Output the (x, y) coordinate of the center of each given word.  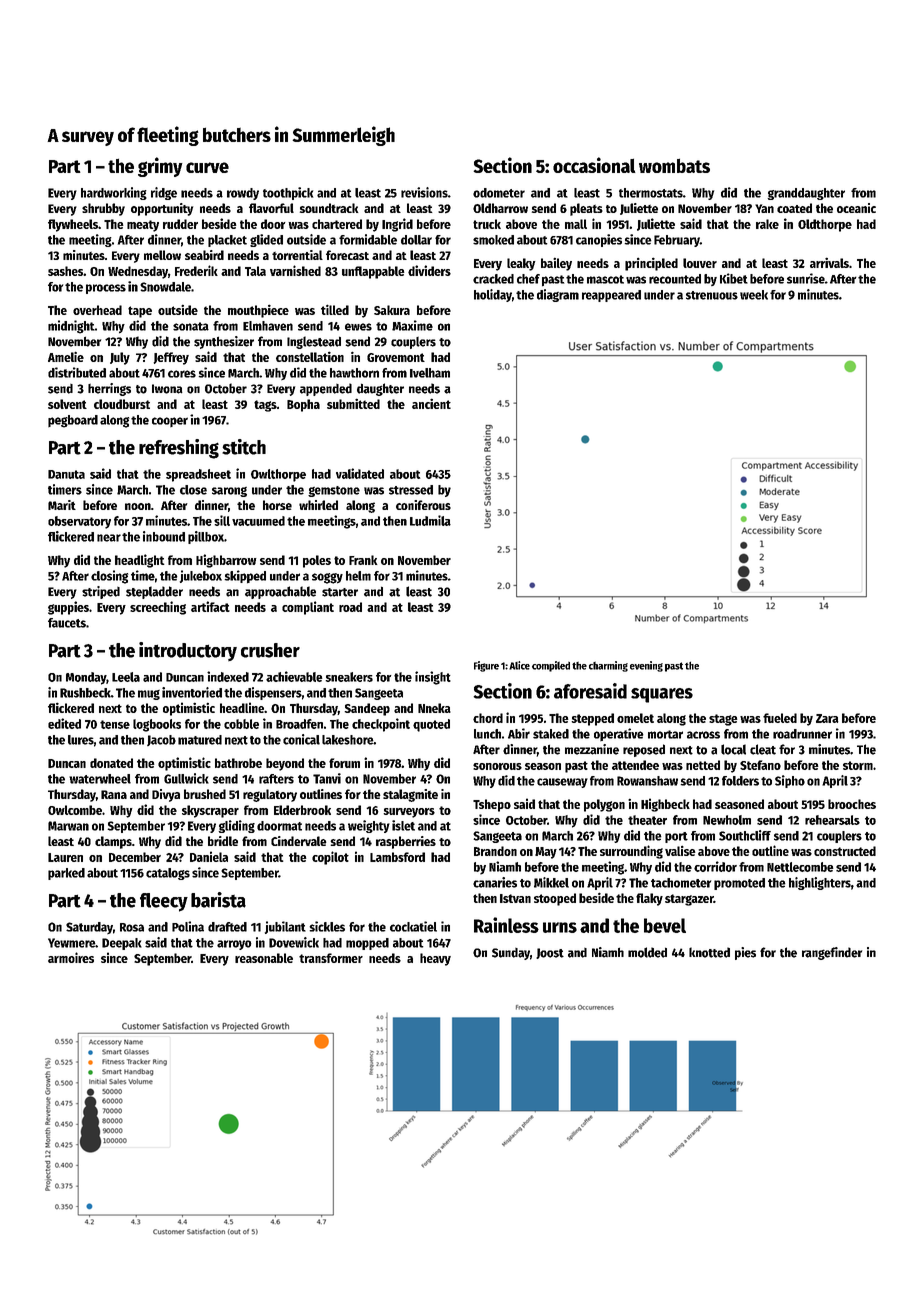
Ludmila (430, 520)
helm (358, 576)
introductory (188, 651)
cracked (493, 279)
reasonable (264, 958)
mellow (162, 255)
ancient (431, 403)
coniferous (423, 505)
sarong (229, 492)
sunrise (806, 278)
